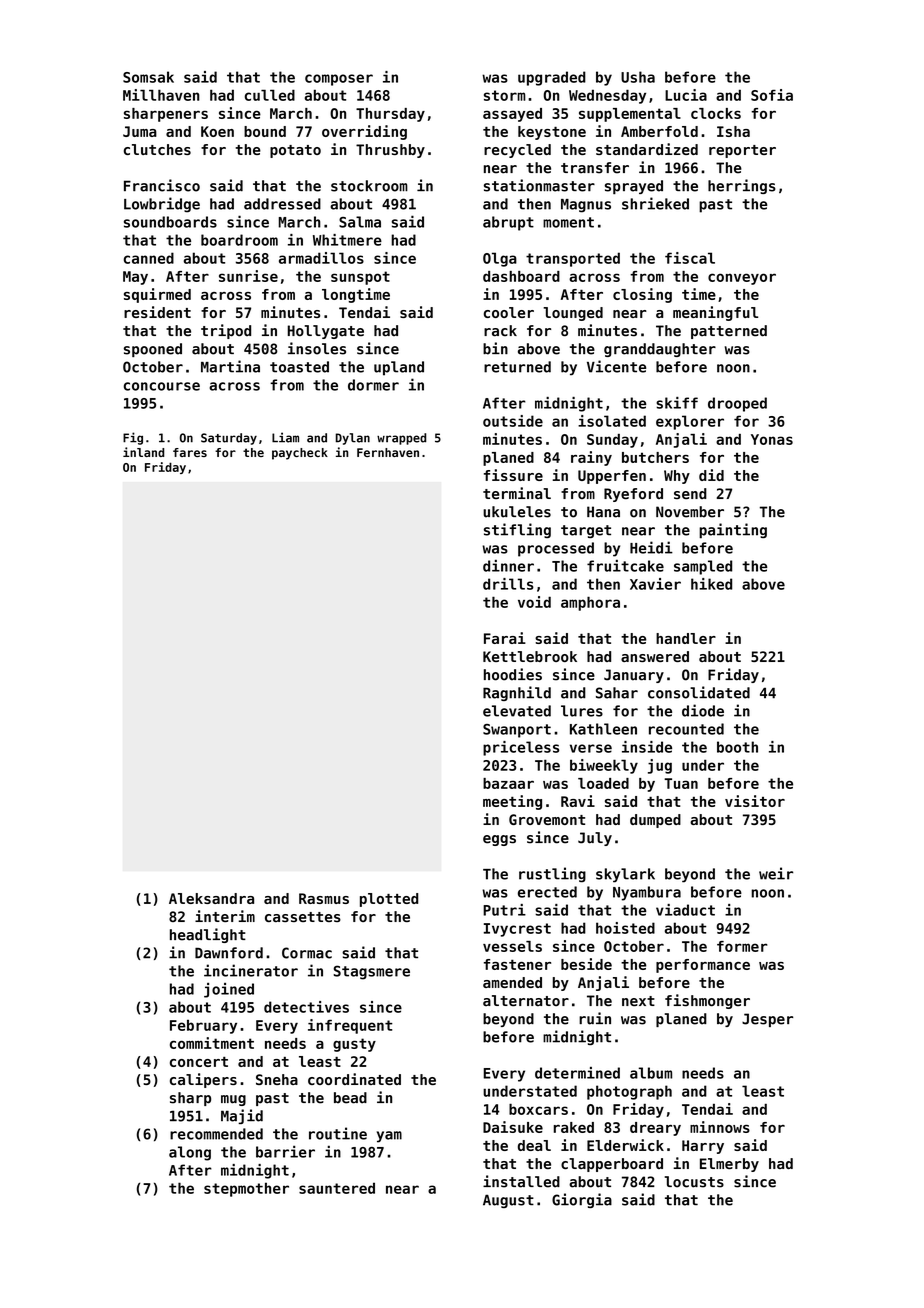 The image size is (924, 1308). I want to click on outside, so click(513, 421).
